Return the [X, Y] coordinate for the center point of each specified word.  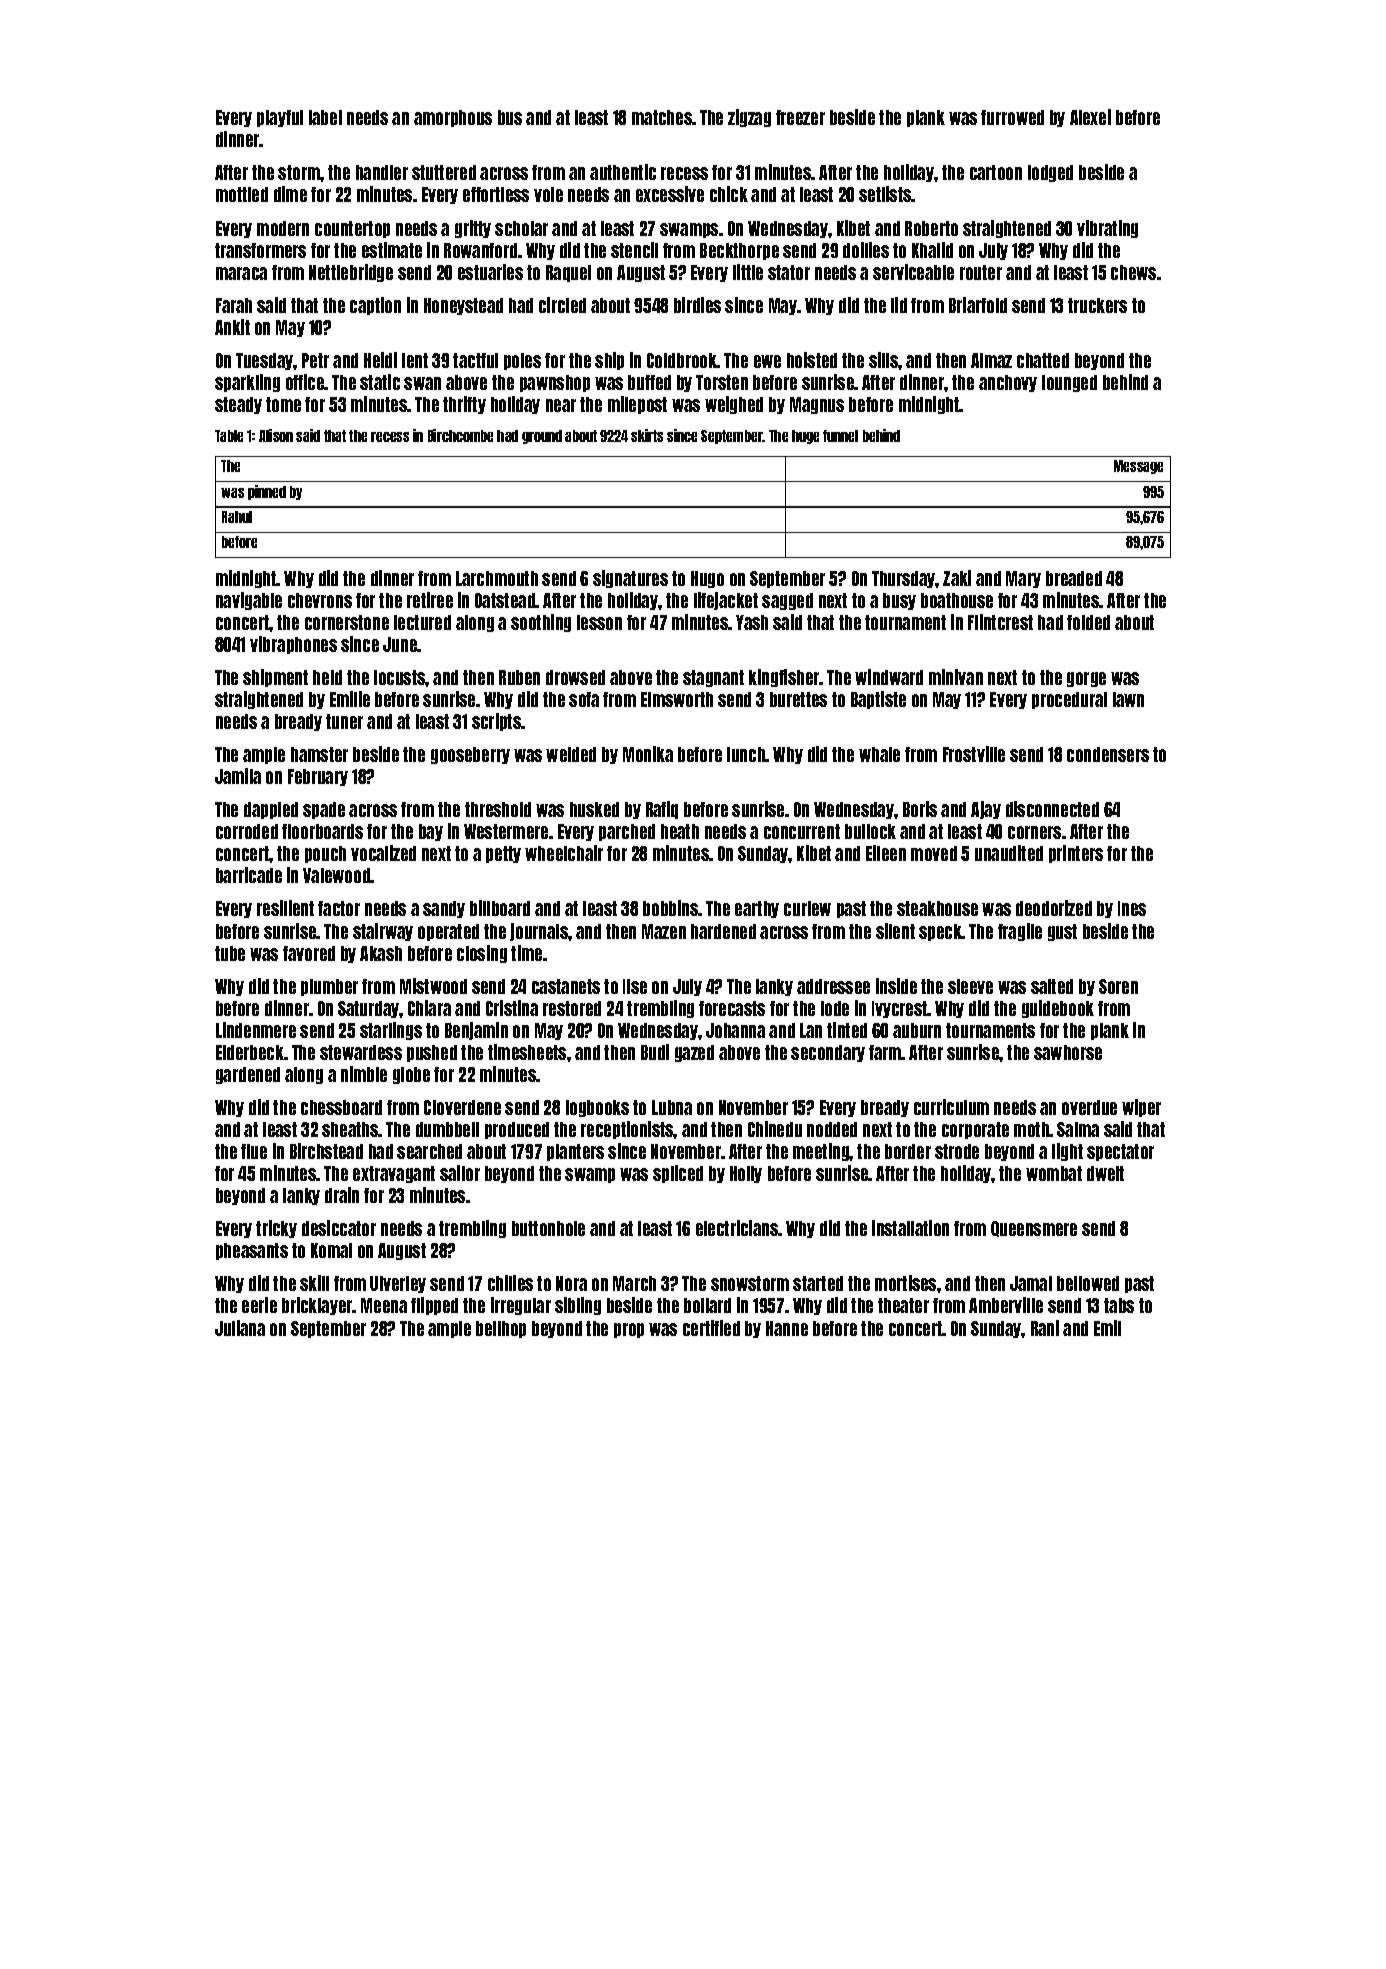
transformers [260, 250]
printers [1076, 854]
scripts [497, 722]
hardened [723, 931]
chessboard [341, 1107]
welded [571, 754]
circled [562, 305]
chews [1133, 272]
